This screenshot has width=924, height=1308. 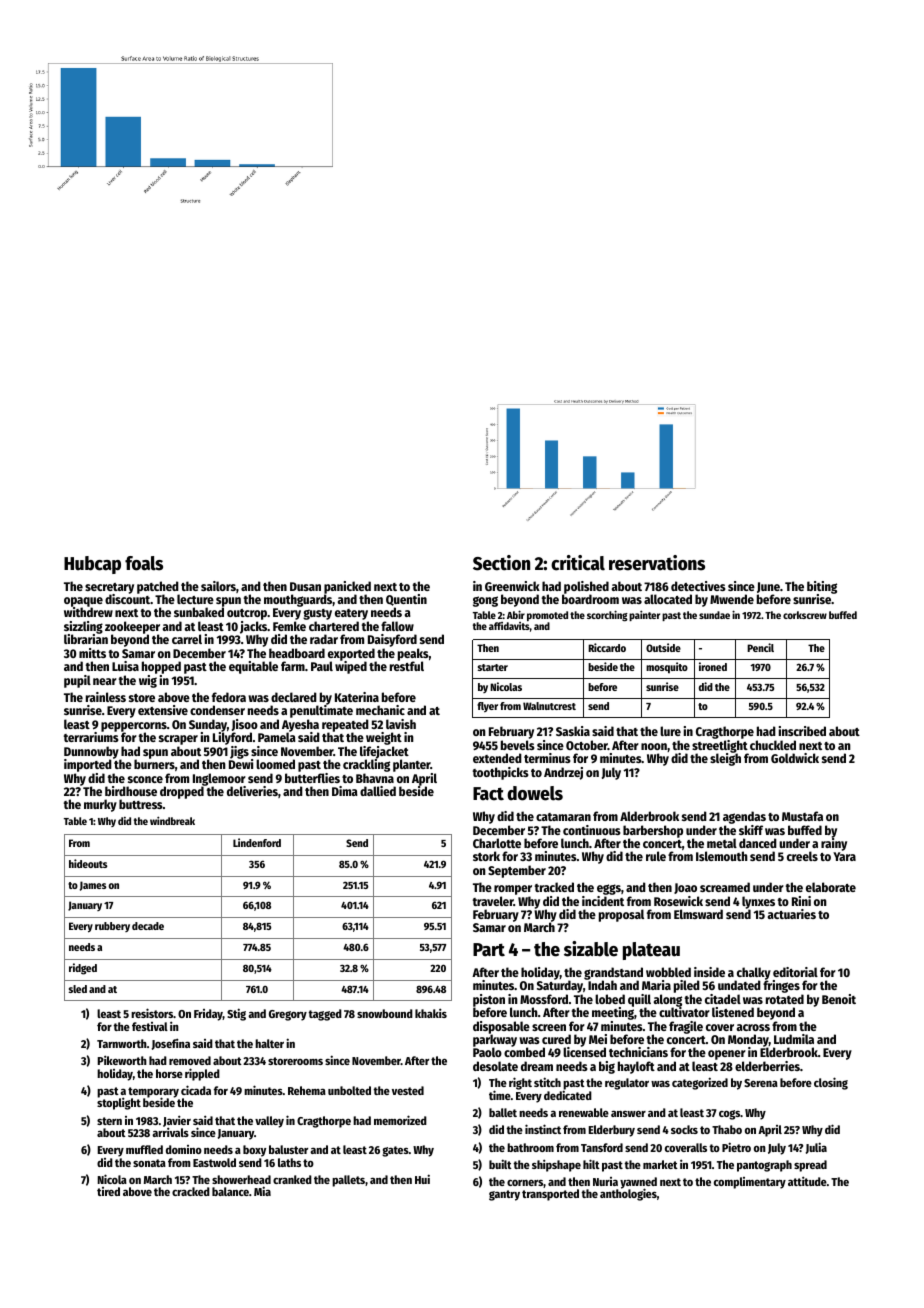 I want to click on Part, so click(x=489, y=950).
